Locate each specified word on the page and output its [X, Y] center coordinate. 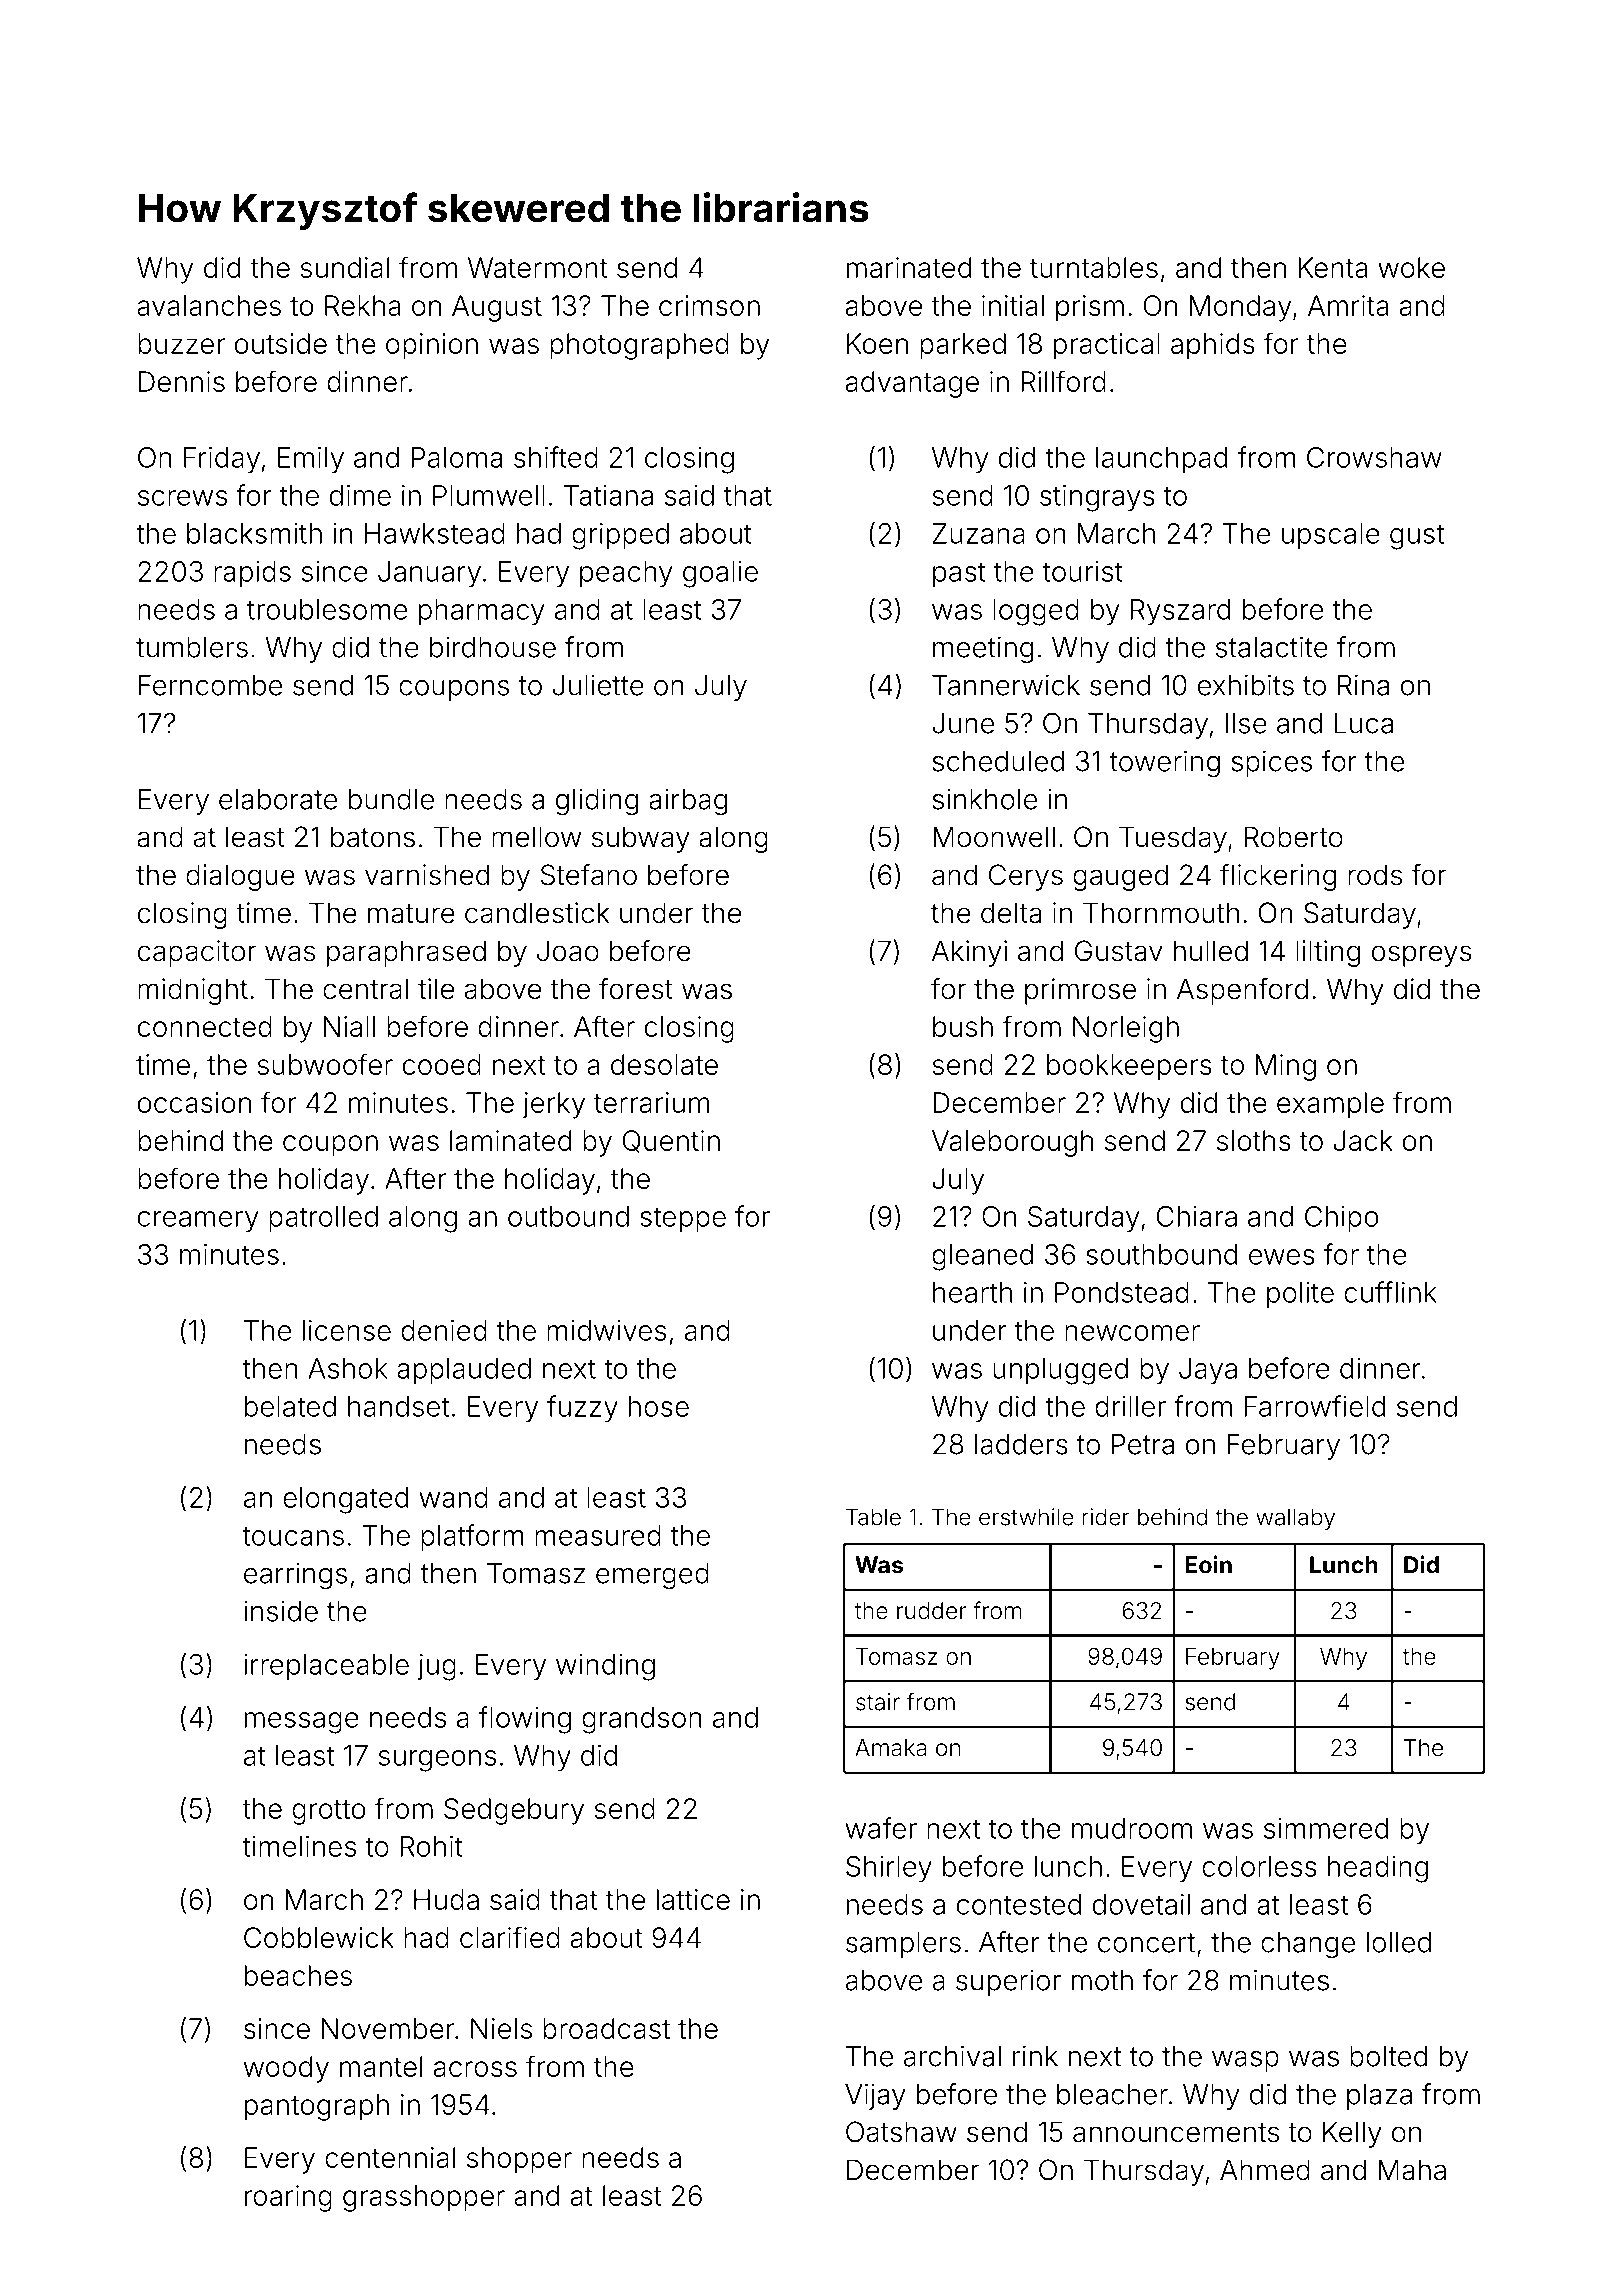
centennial [390, 2157]
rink [1035, 2056]
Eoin [1209, 1564]
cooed [442, 1064]
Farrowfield [1315, 1406]
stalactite [1272, 647]
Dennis [182, 381]
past [959, 574]
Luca [1363, 723]
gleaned [982, 1257]
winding [605, 1667]
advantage [912, 384]
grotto [328, 1812]
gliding [597, 802]
